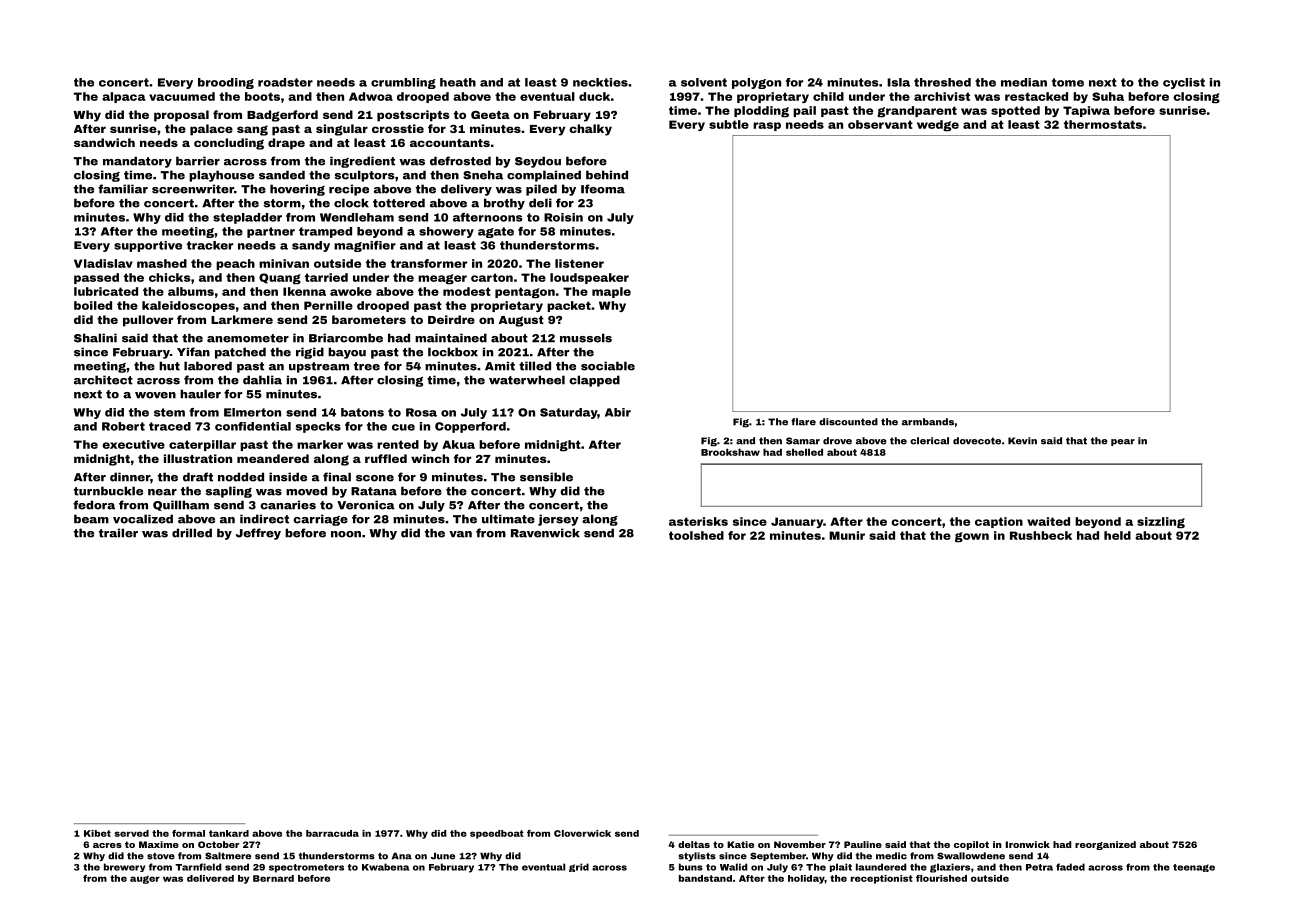  What do you see at coordinates (188, 833) in the document?
I see `formal` at bounding box center [188, 833].
